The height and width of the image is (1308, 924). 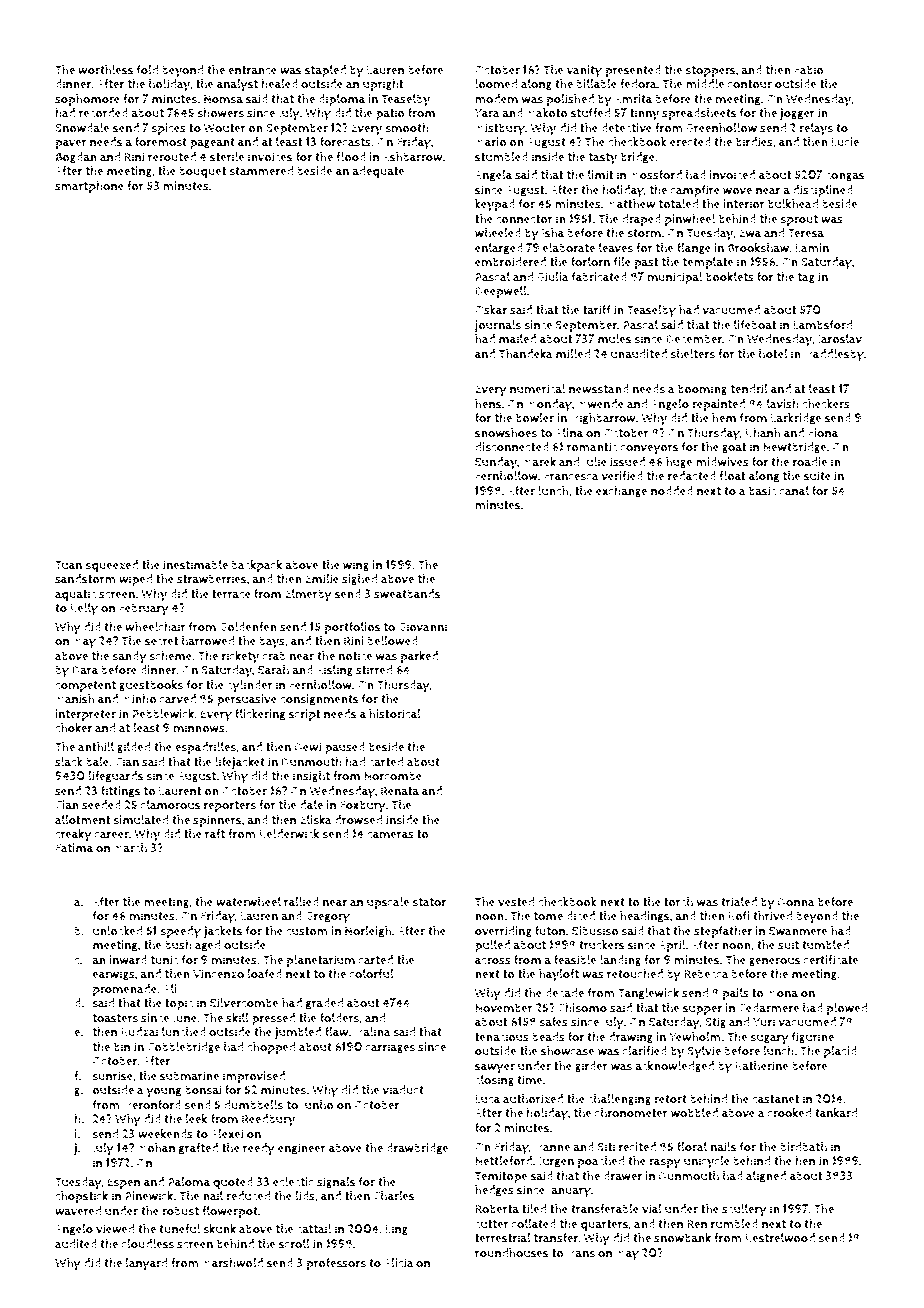 What do you see at coordinates (256, 566) in the image?
I see `backpack` at bounding box center [256, 566].
